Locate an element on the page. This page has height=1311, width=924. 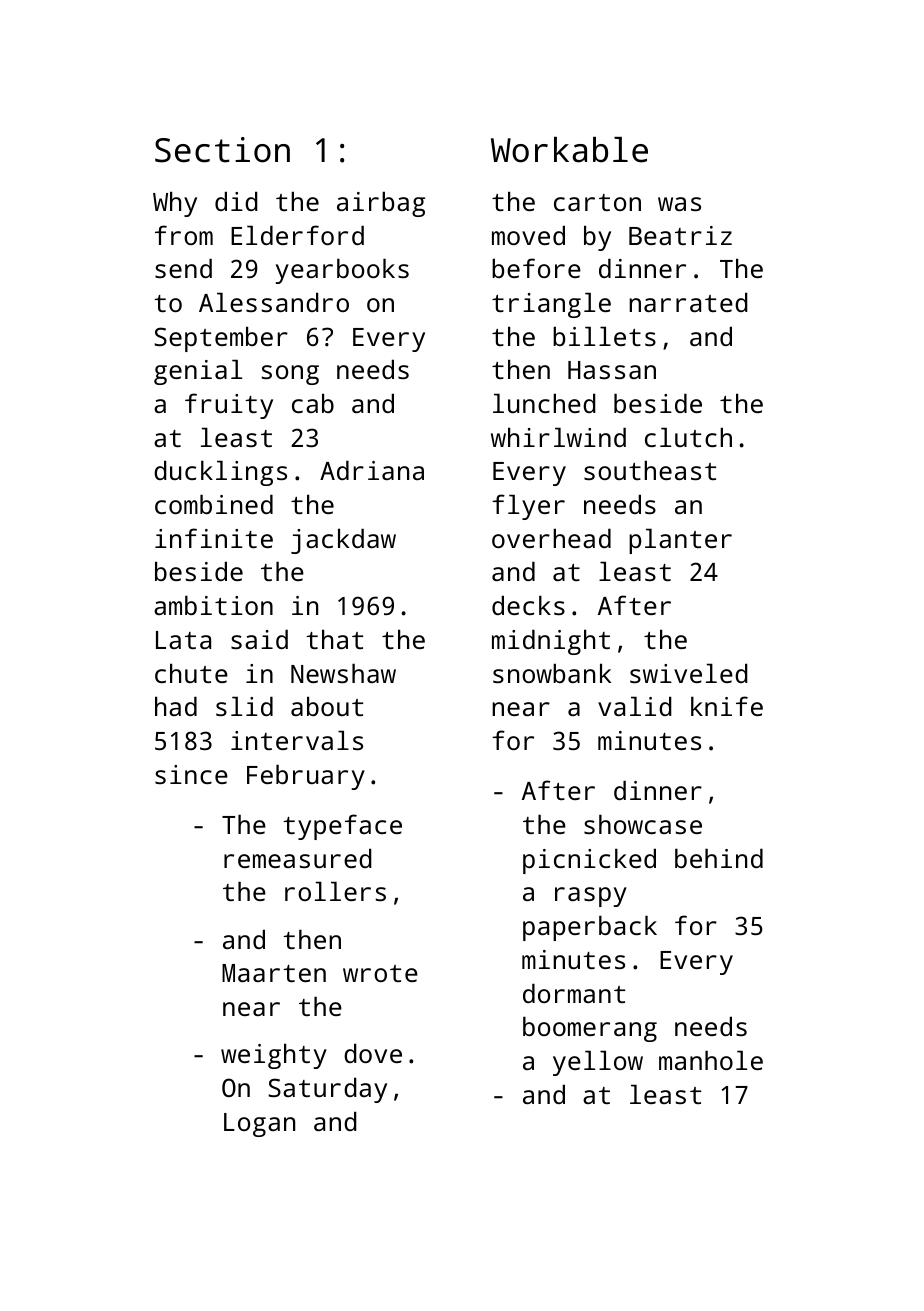
picnicked is located at coordinates (589, 861).
